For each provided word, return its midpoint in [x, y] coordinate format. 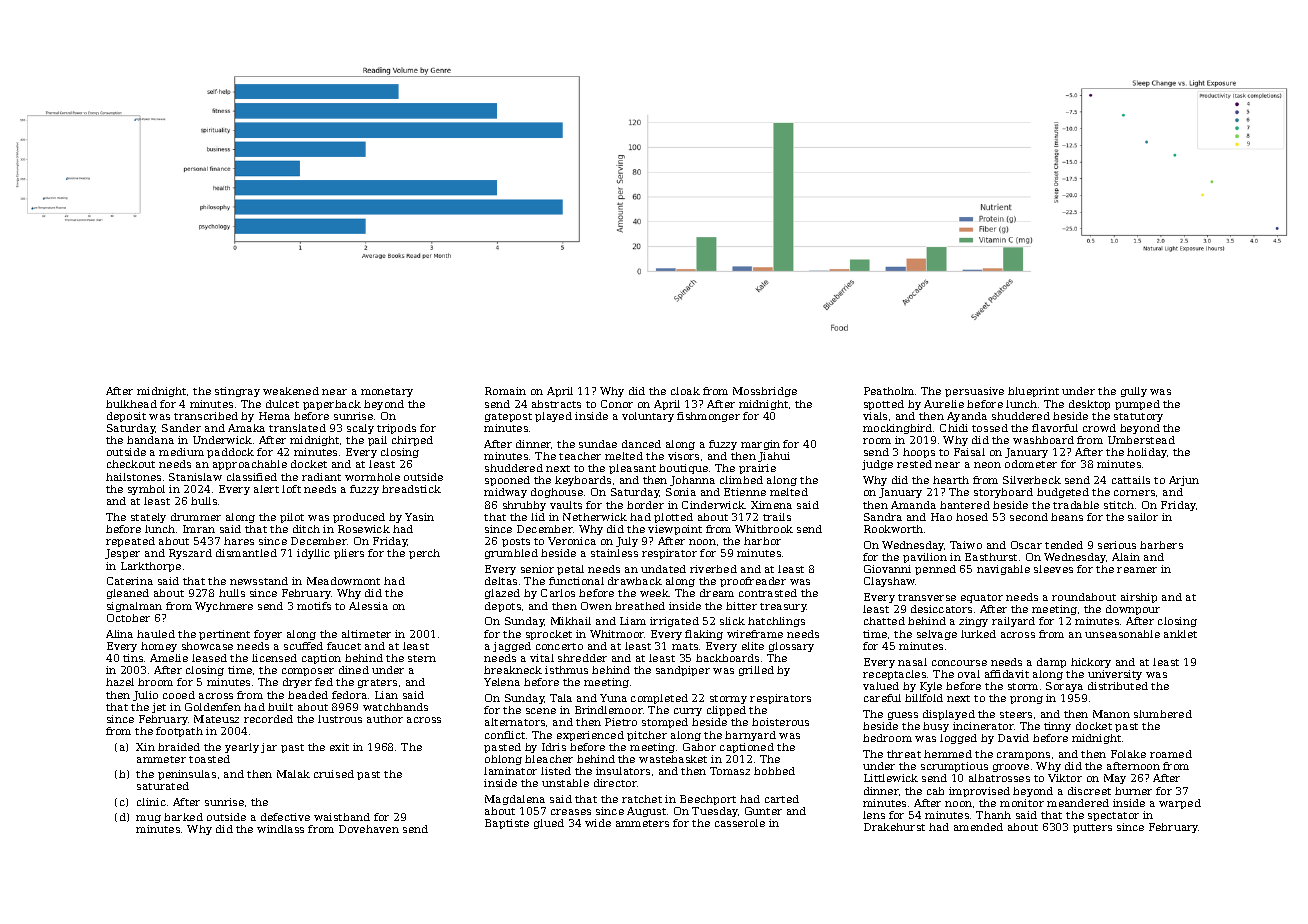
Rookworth [893, 529]
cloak [685, 391]
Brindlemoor [609, 710]
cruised [334, 774]
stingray [237, 392]
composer [308, 672]
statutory [1138, 417]
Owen [596, 606]
